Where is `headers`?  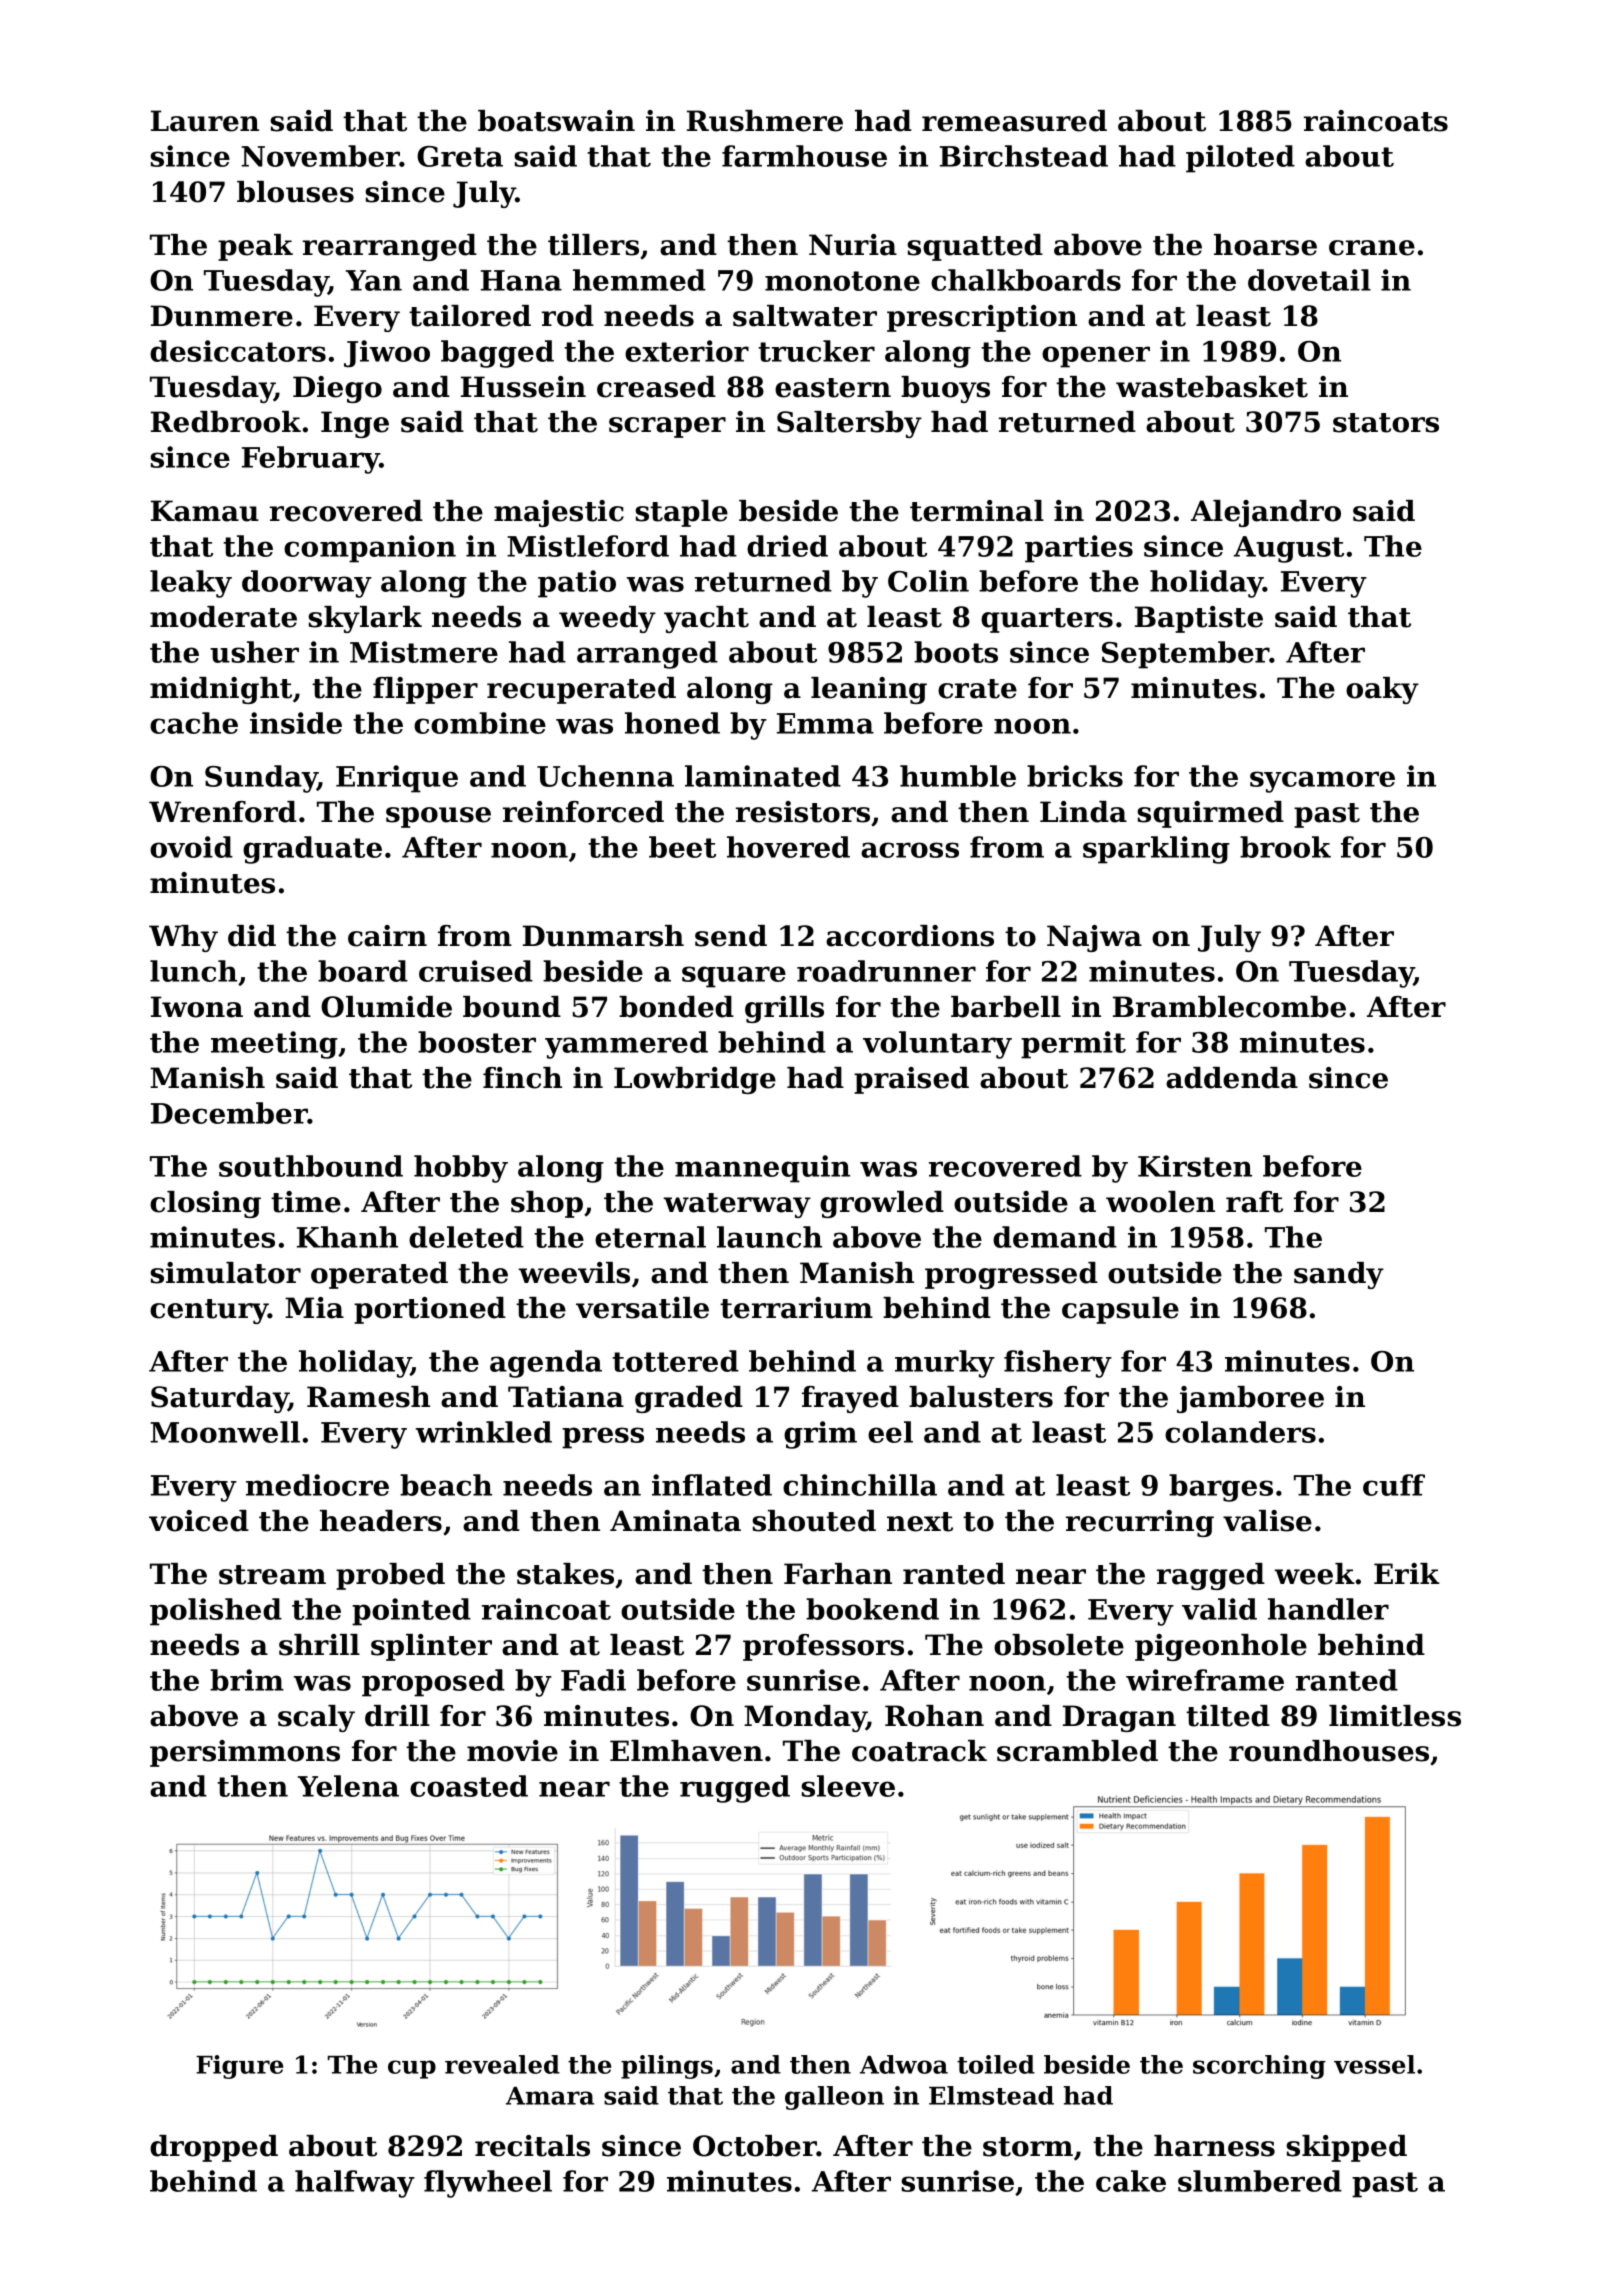
headers is located at coordinates (381, 1521).
